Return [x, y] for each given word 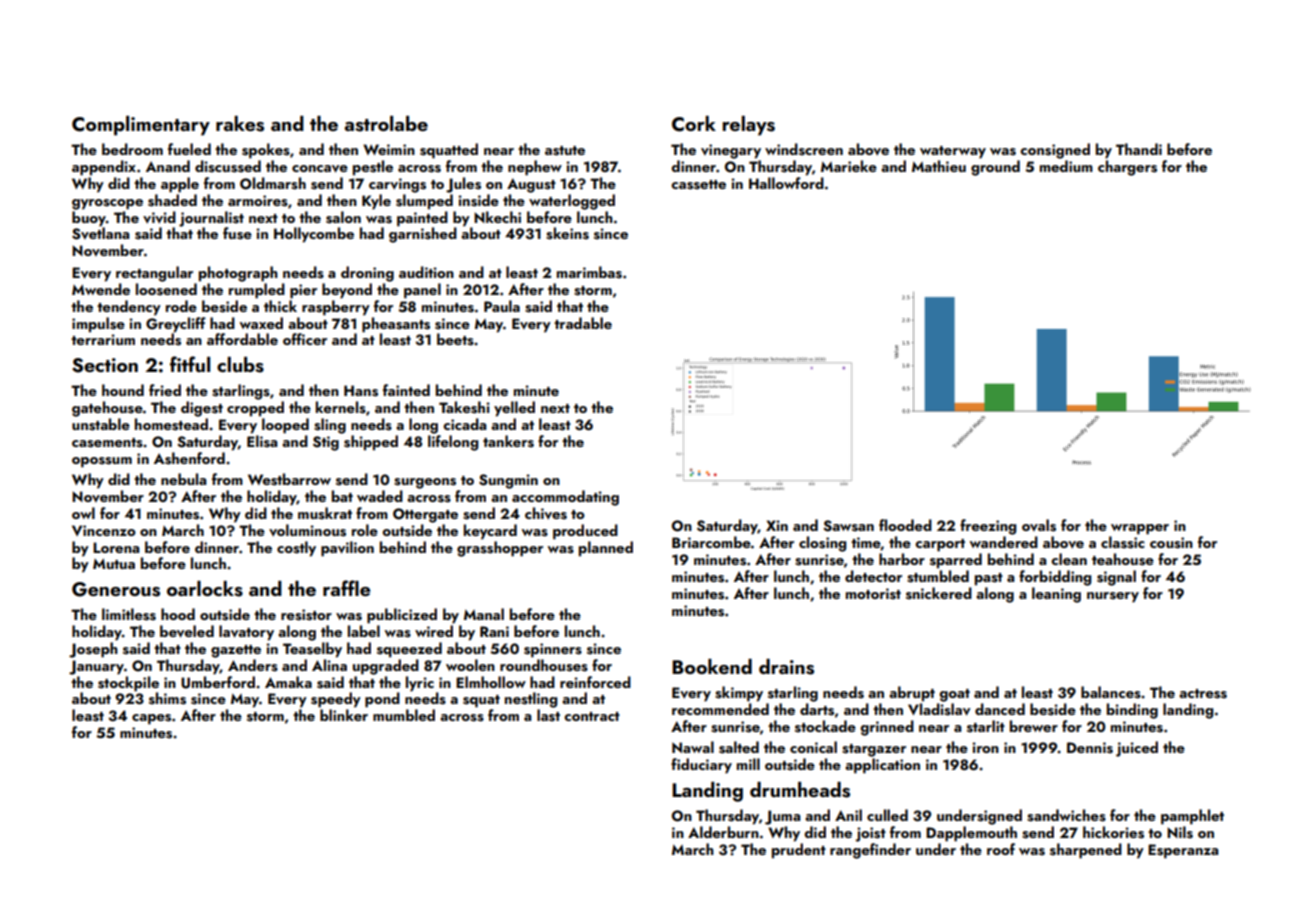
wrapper [1140, 529]
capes [151, 719]
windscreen [804, 149]
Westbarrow [289, 479]
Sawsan [848, 526]
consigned [1055, 151]
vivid [159, 217]
